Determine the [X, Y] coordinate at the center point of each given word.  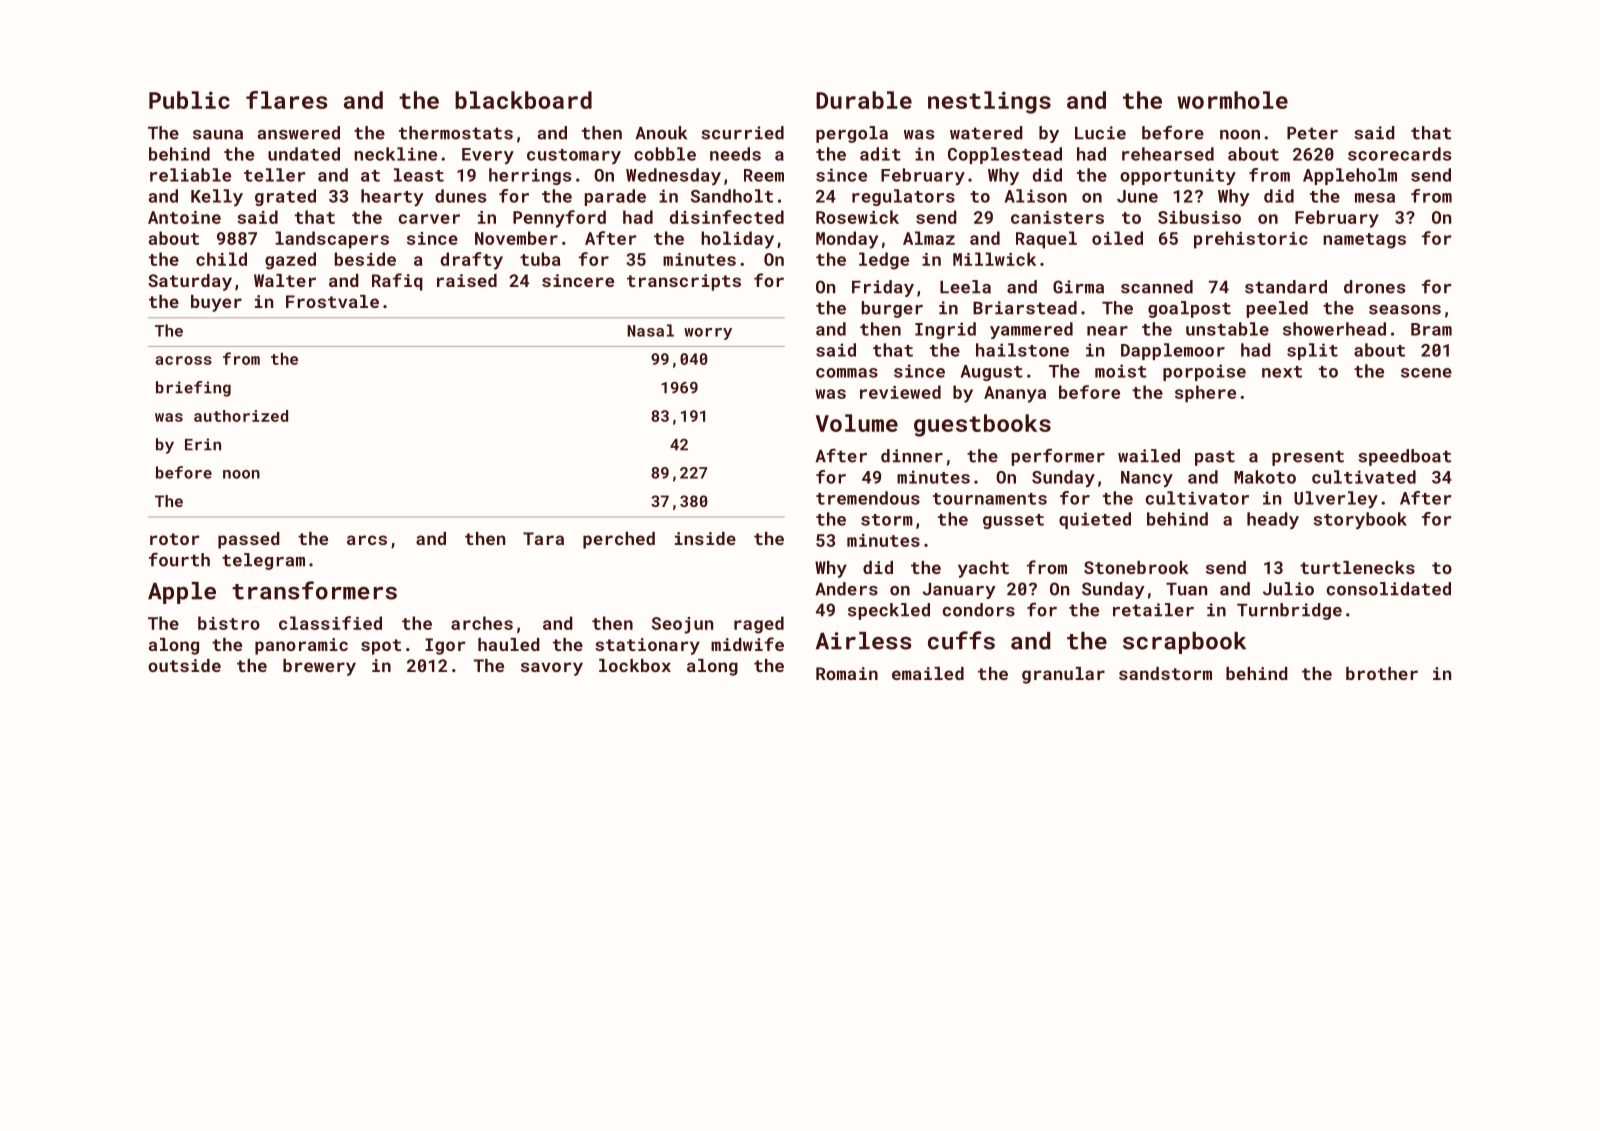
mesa [1375, 198]
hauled [509, 644]
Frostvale [332, 301]
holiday [737, 240]
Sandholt [732, 196]
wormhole [1232, 100]
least [419, 175]
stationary [647, 646]
